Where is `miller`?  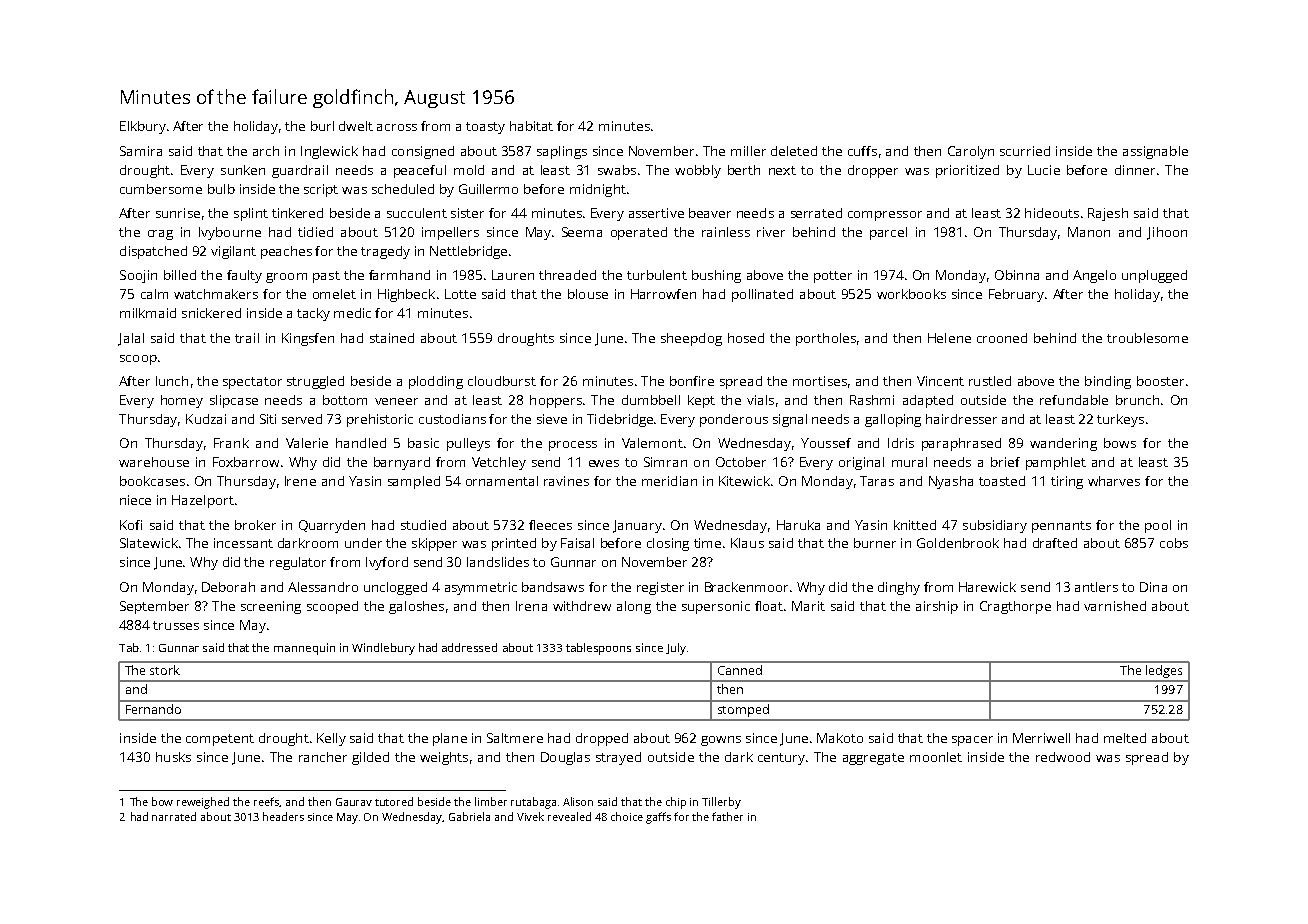 miller is located at coordinates (748, 151).
